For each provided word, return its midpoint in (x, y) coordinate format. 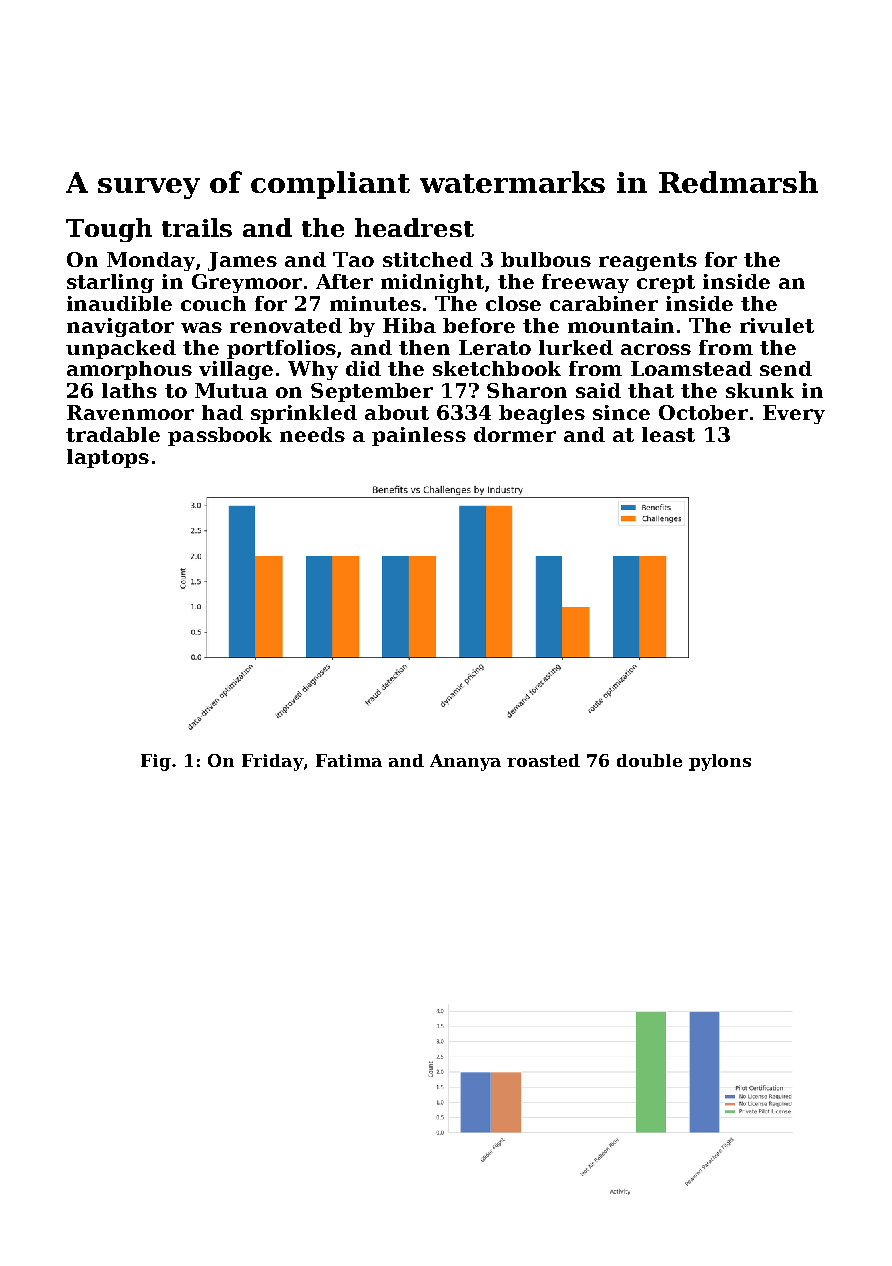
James (242, 261)
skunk (760, 390)
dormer (515, 434)
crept (666, 284)
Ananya (465, 762)
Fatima (349, 760)
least (668, 434)
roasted (543, 760)
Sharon (527, 390)
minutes (375, 303)
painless (419, 436)
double (649, 760)
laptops (108, 458)
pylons (720, 762)
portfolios (281, 349)
